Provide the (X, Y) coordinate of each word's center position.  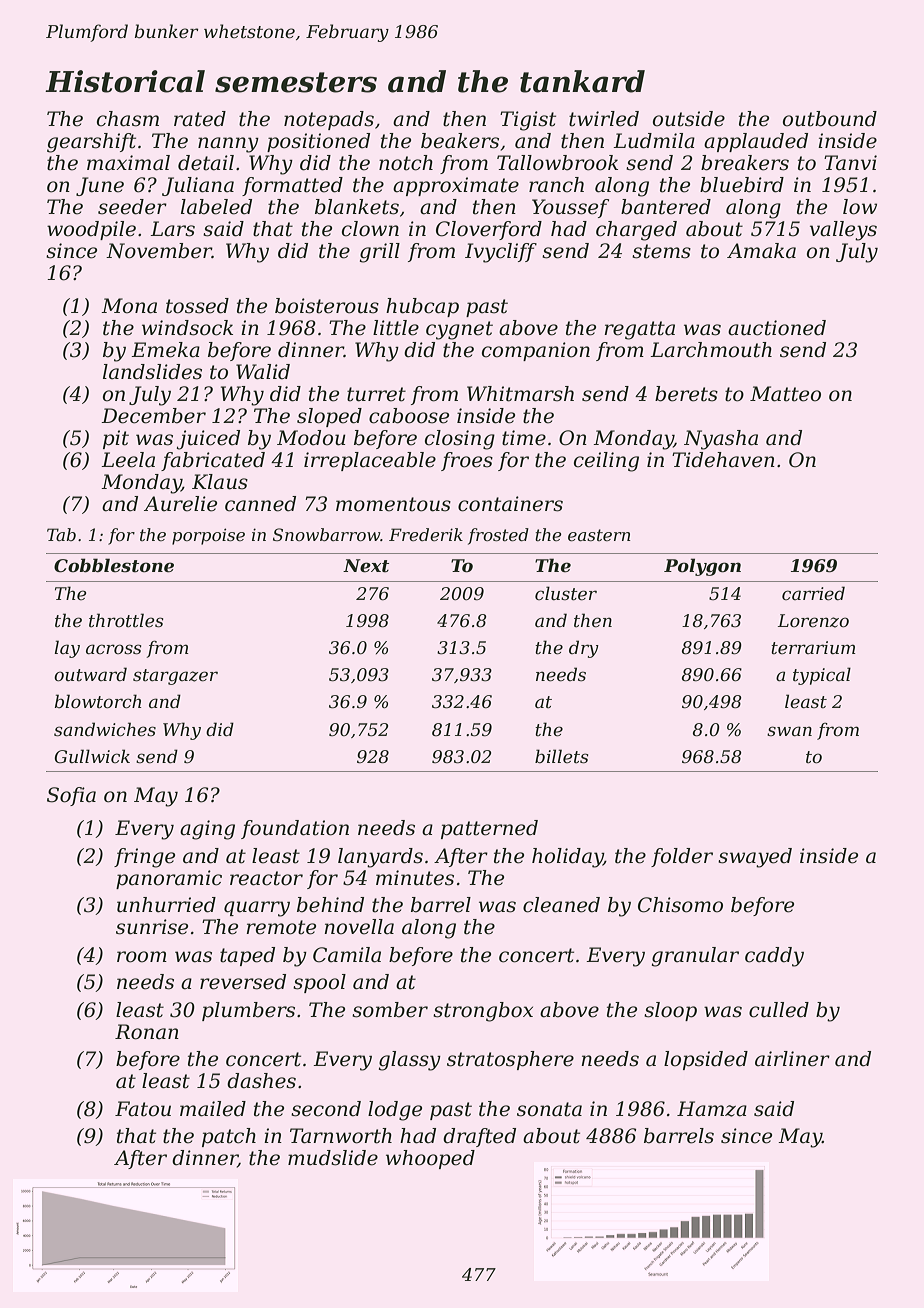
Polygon (702, 567)
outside (689, 119)
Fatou (143, 1109)
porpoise (208, 536)
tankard (582, 81)
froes (467, 461)
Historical (125, 81)
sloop (670, 1011)
